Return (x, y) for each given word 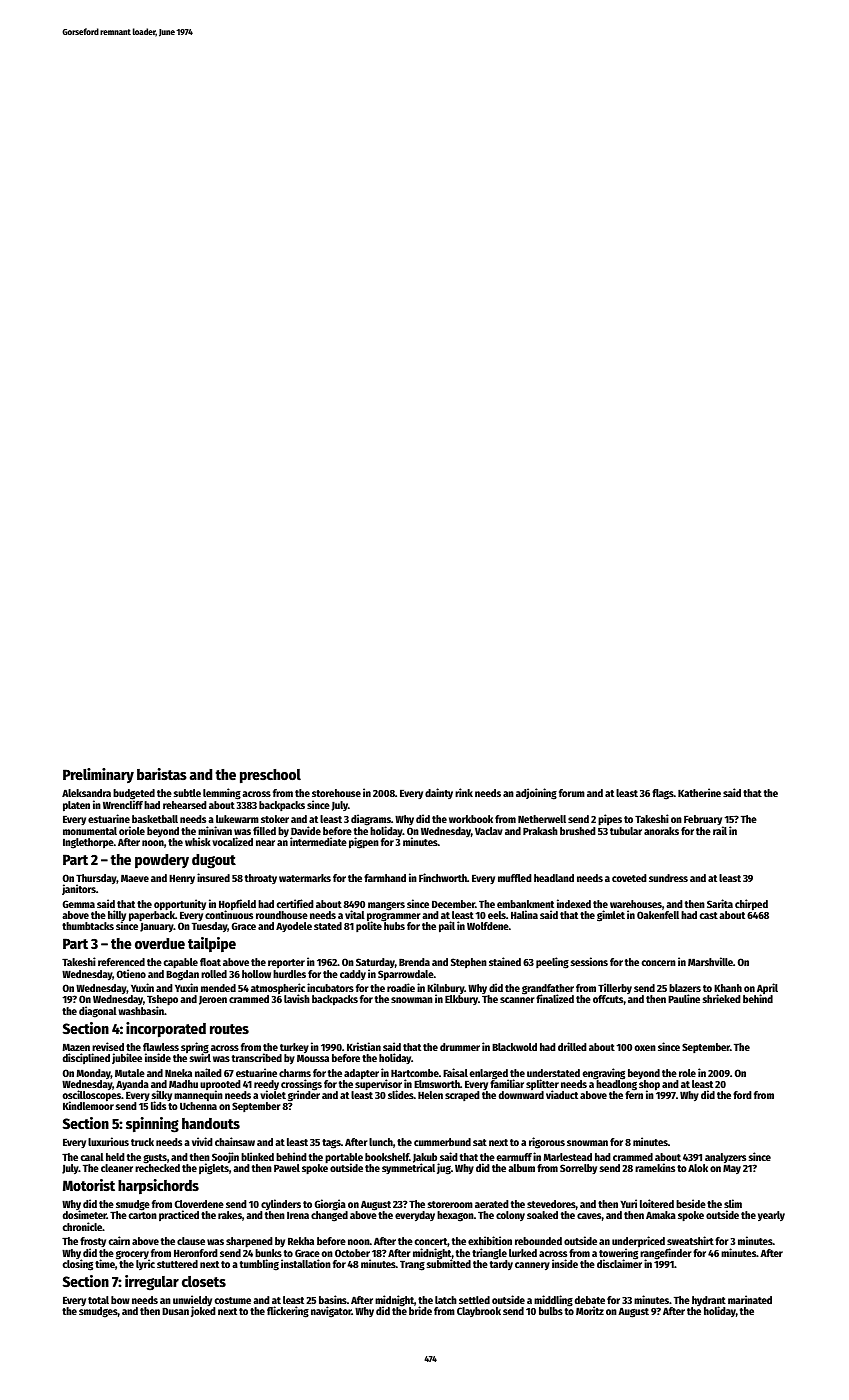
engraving (604, 1074)
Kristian (364, 1046)
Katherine (699, 792)
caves (589, 1216)
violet (273, 1095)
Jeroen (213, 1000)
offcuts (608, 999)
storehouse (336, 793)
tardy (501, 1265)
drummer (460, 1047)
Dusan (175, 1311)
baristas (162, 774)
